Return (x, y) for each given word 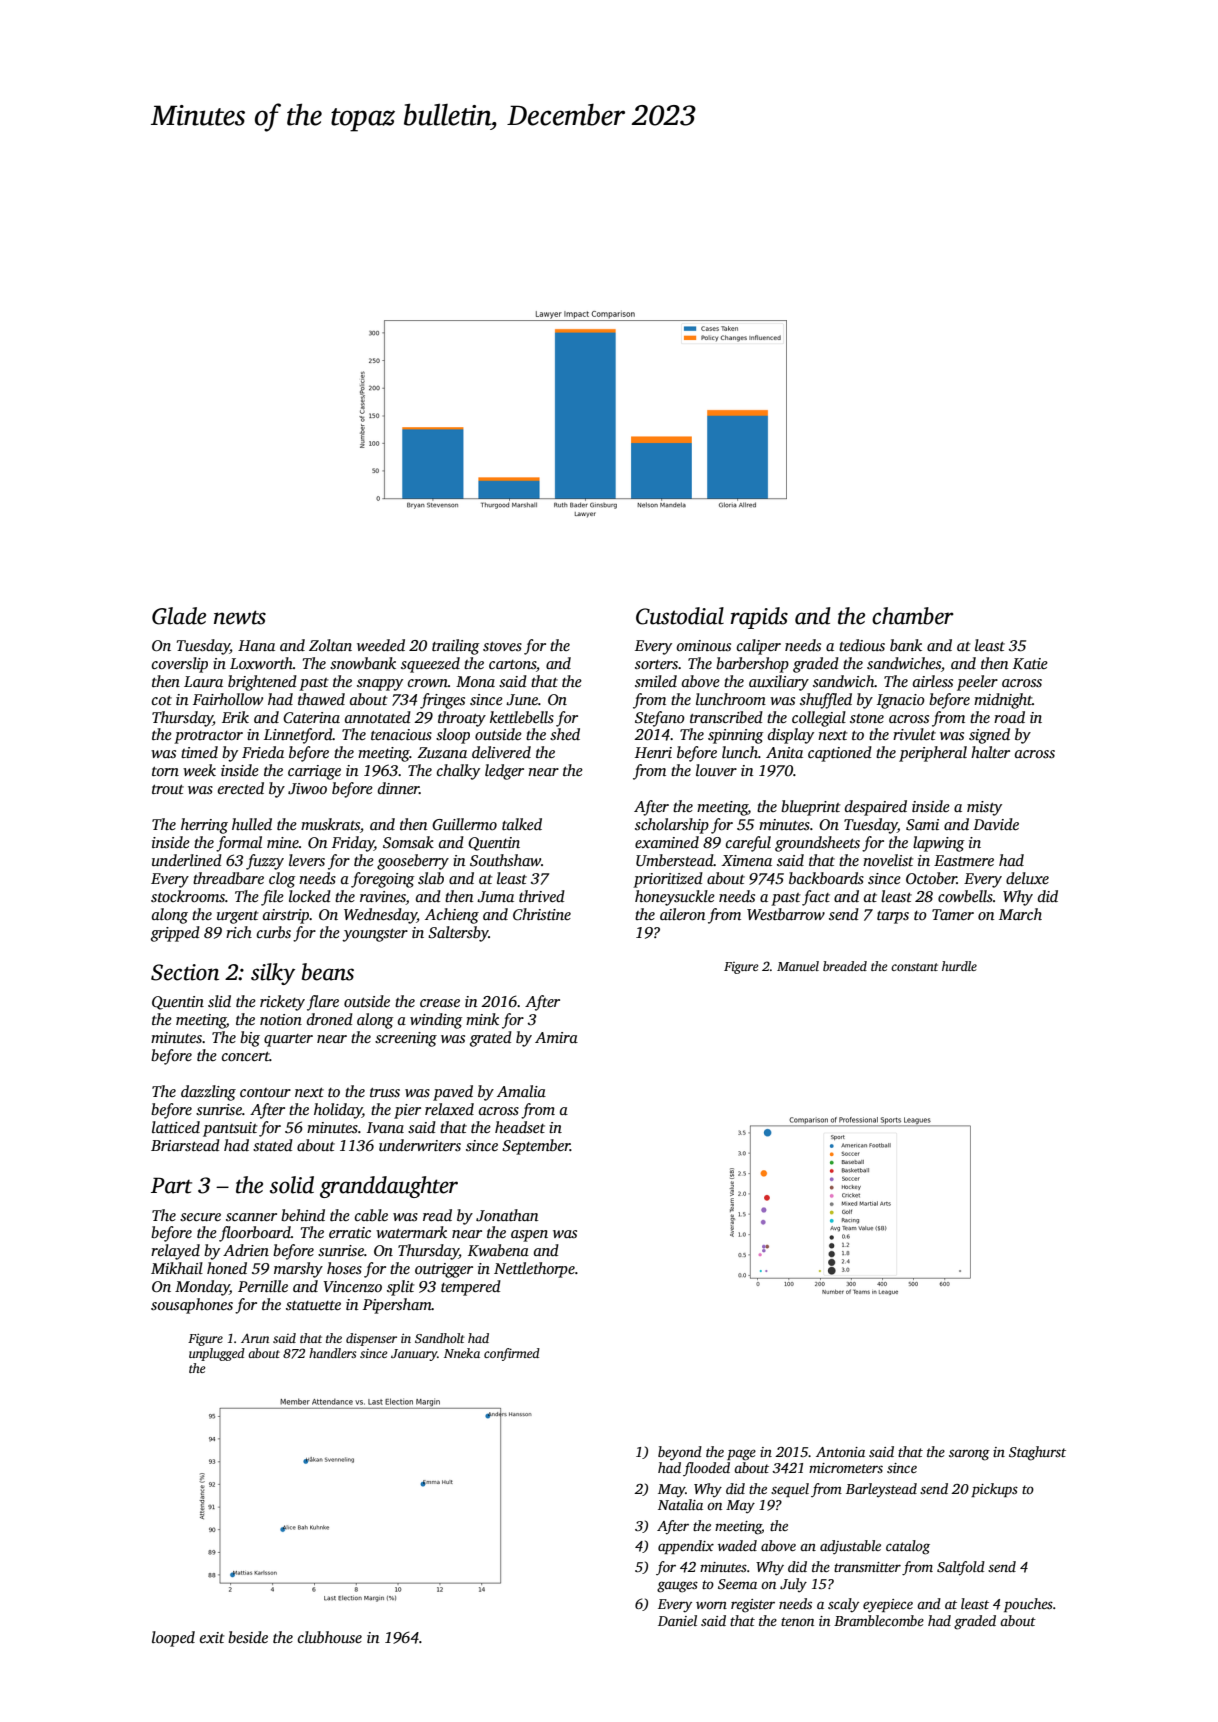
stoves (502, 647)
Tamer (953, 914)
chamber (913, 616)
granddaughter (389, 1187)
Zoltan (330, 645)
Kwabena (498, 1250)
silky (273, 974)
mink (482, 1019)
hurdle (959, 966)
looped (173, 1639)
